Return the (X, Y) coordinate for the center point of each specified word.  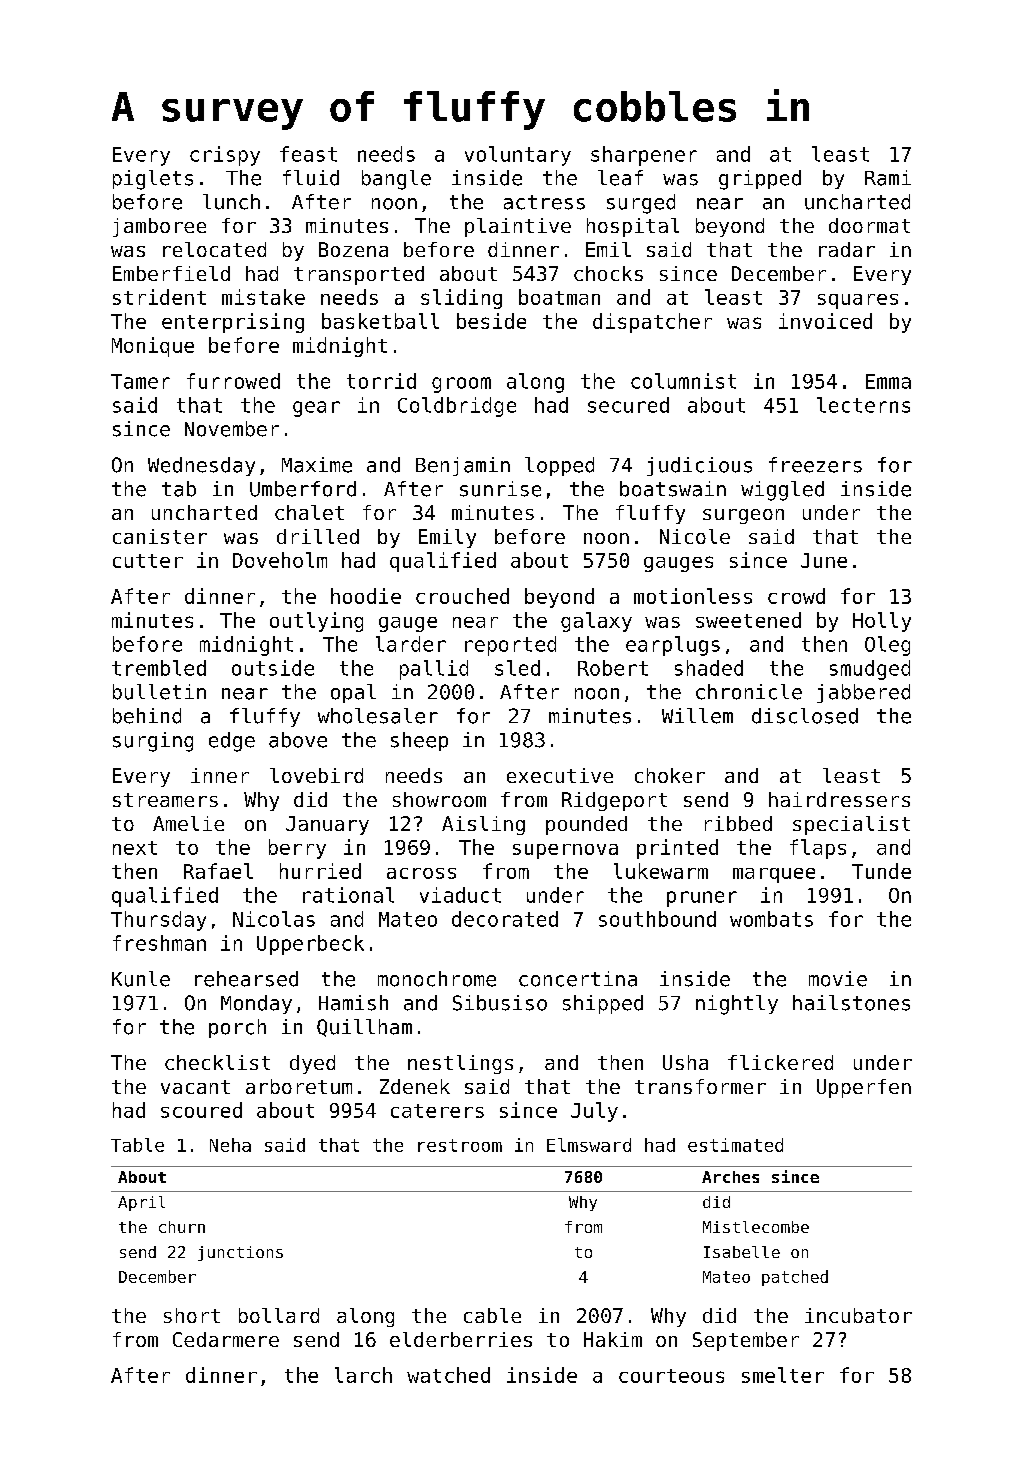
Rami (888, 178)
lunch (231, 202)
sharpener (644, 156)
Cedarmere (226, 1339)
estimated (735, 1145)
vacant (195, 1087)
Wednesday (201, 466)
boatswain (673, 489)
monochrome (437, 979)
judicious (699, 466)
